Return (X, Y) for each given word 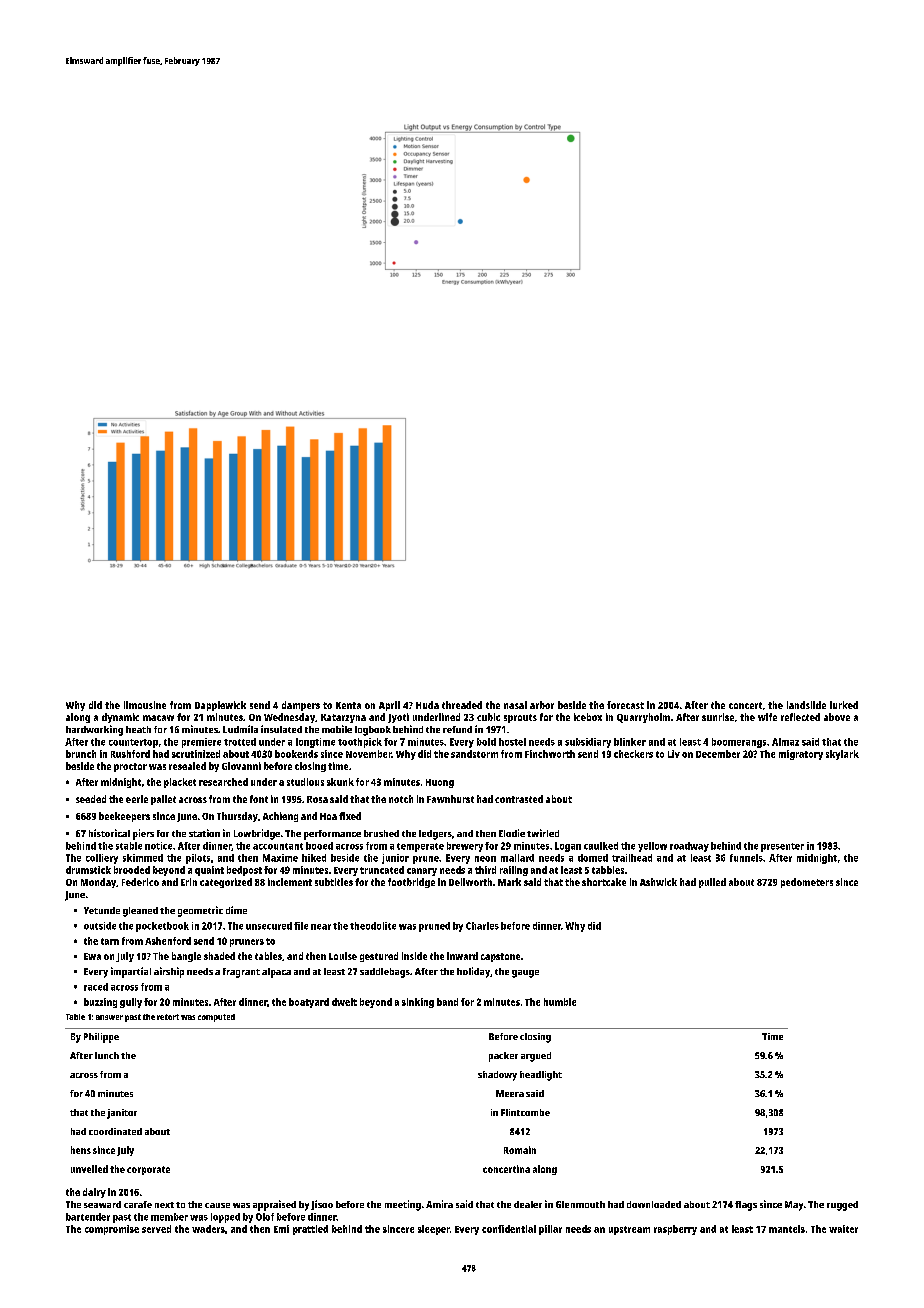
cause (217, 1205)
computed (216, 1018)
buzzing (100, 1003)
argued (536, 1057)
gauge (525, 974)
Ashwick (658, 882)
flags (746, 1206)
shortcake (604, 882)
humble (560, 1002)
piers (143, 834)
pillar (550, 1230)
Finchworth (550, 754)
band (447, 1002)
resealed (187, 766)
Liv (674, 754)
